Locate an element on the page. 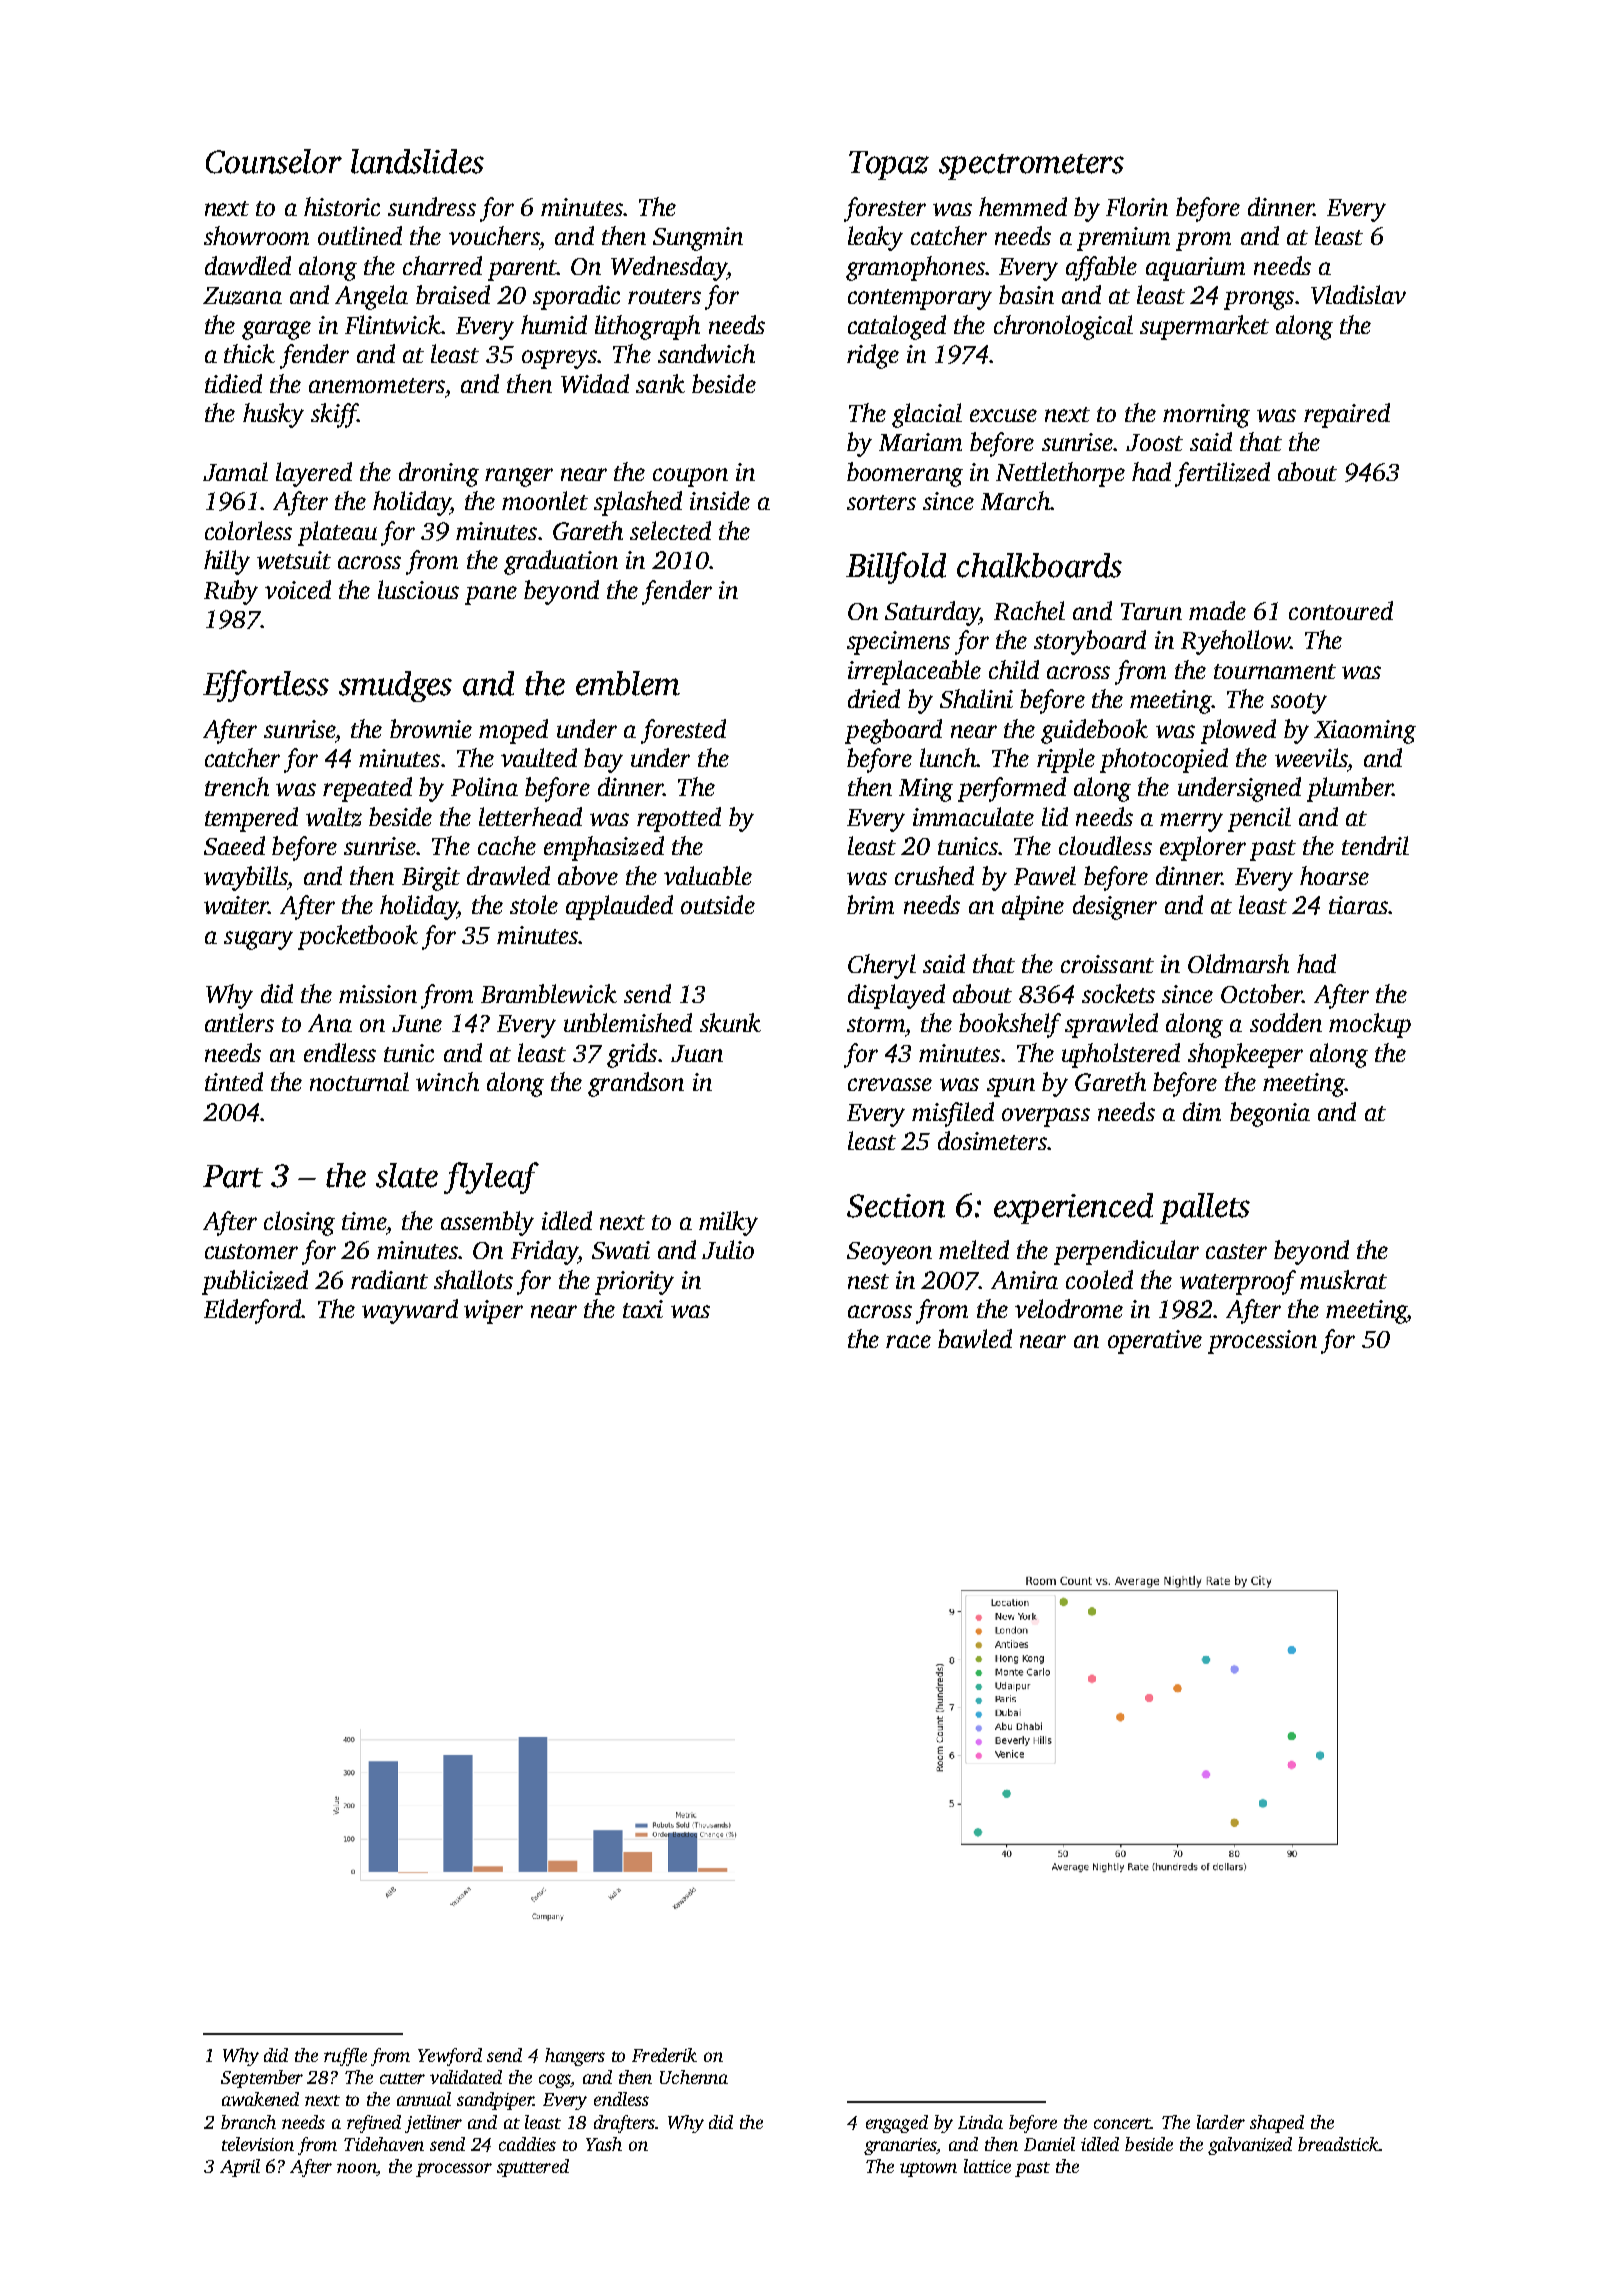  engaged is located at coordinates (897, 2124).
